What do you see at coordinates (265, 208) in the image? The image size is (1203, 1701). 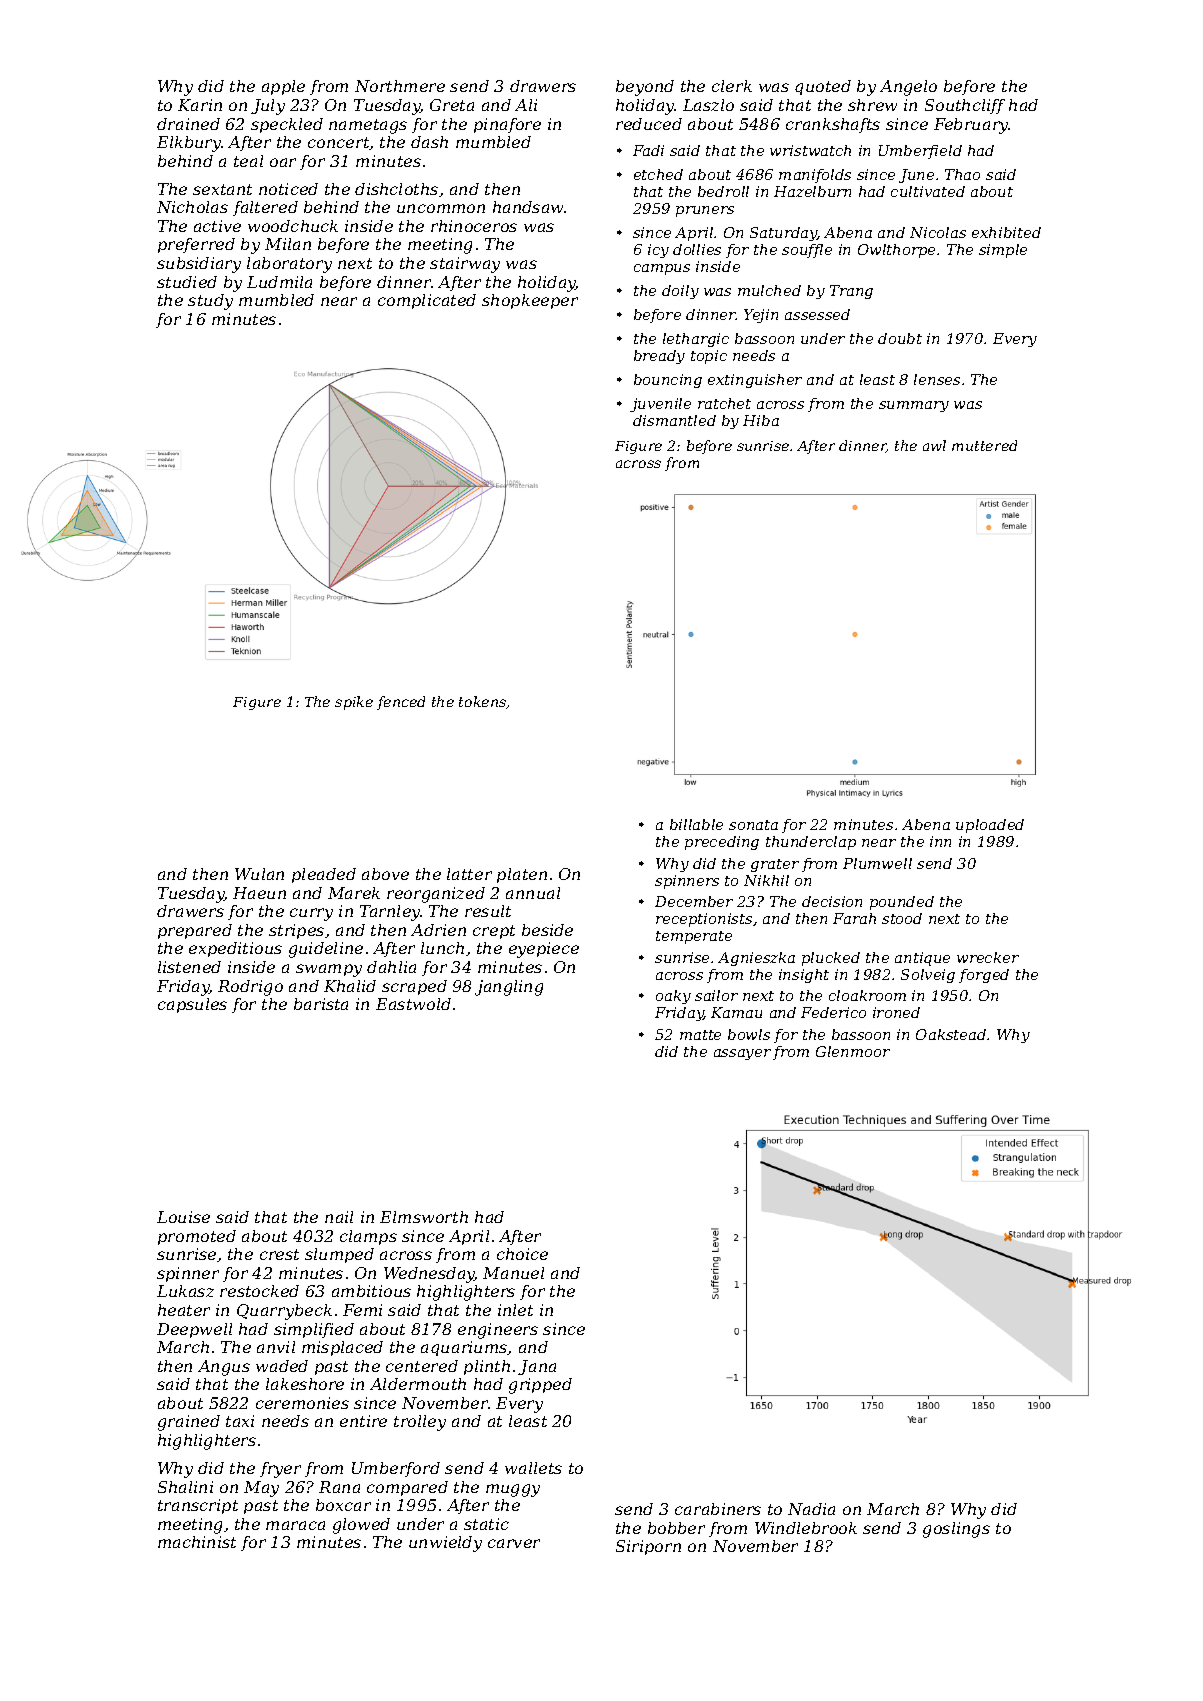 I see `faltered` at bounding box center [265, 208].
